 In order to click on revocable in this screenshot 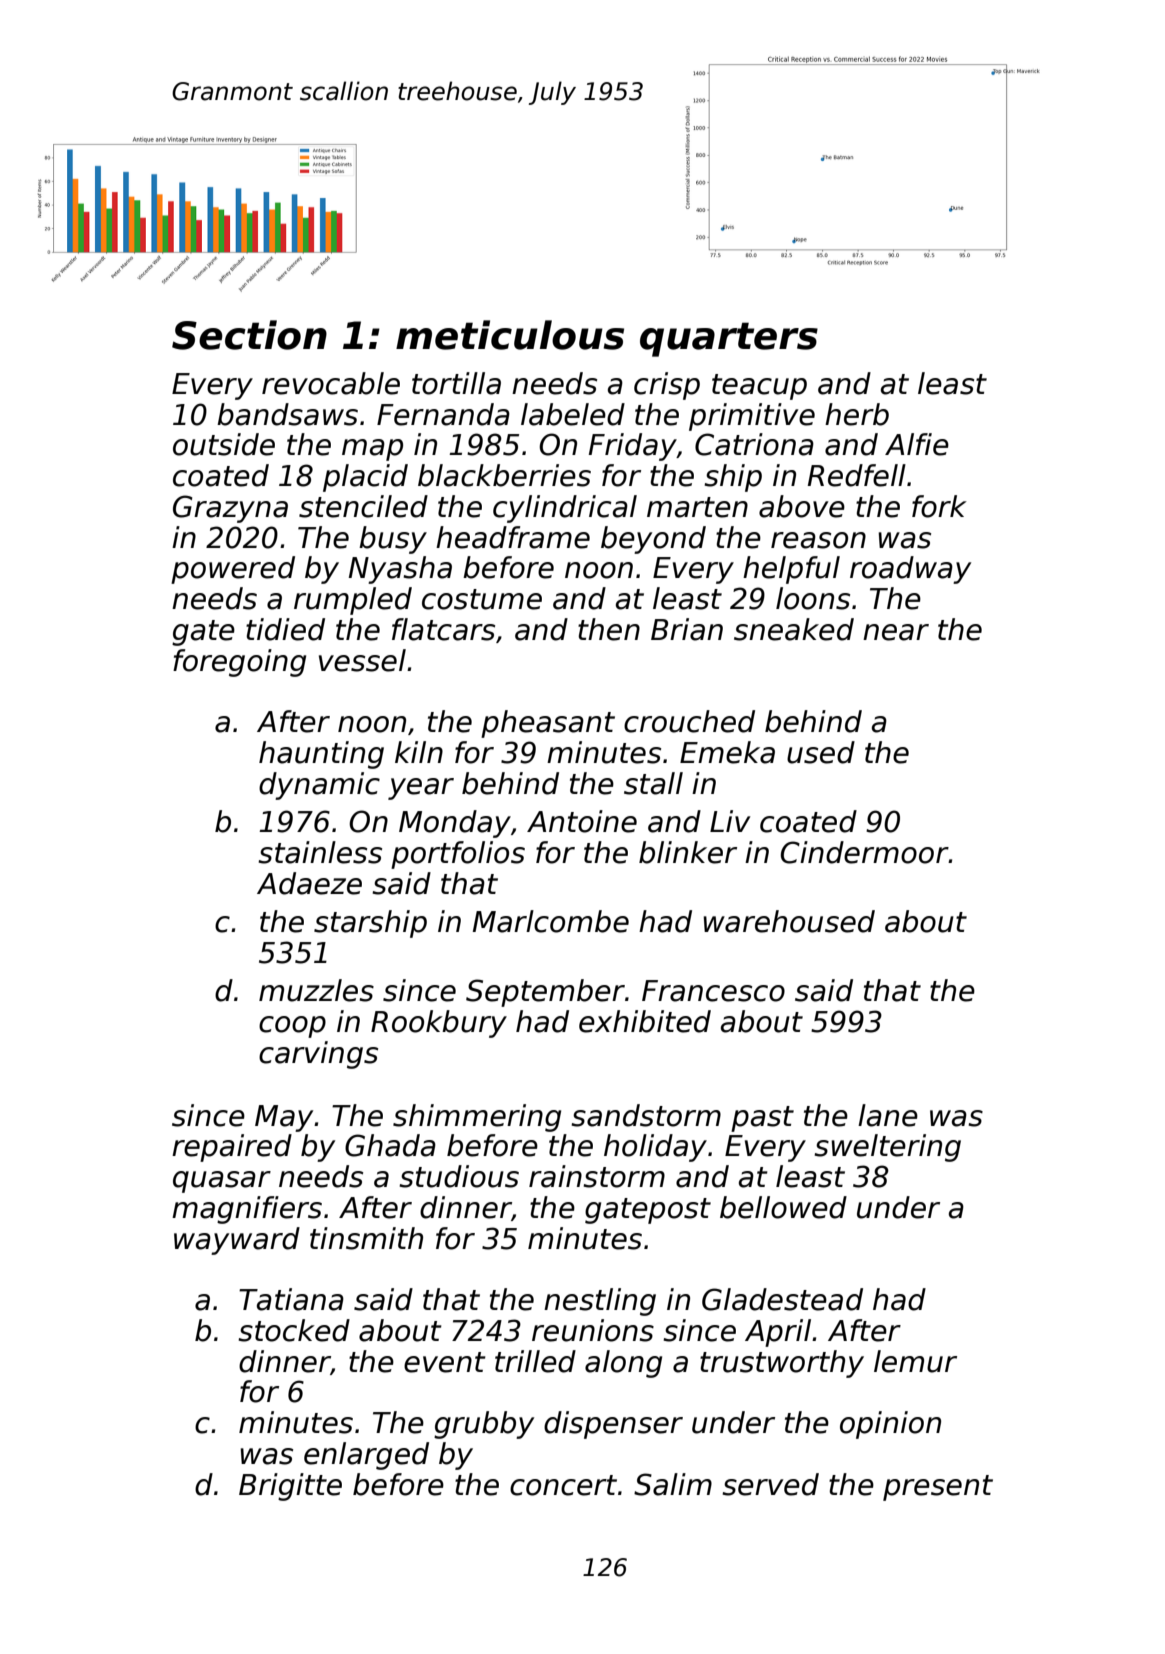, I will do `click(331, 383)`.
